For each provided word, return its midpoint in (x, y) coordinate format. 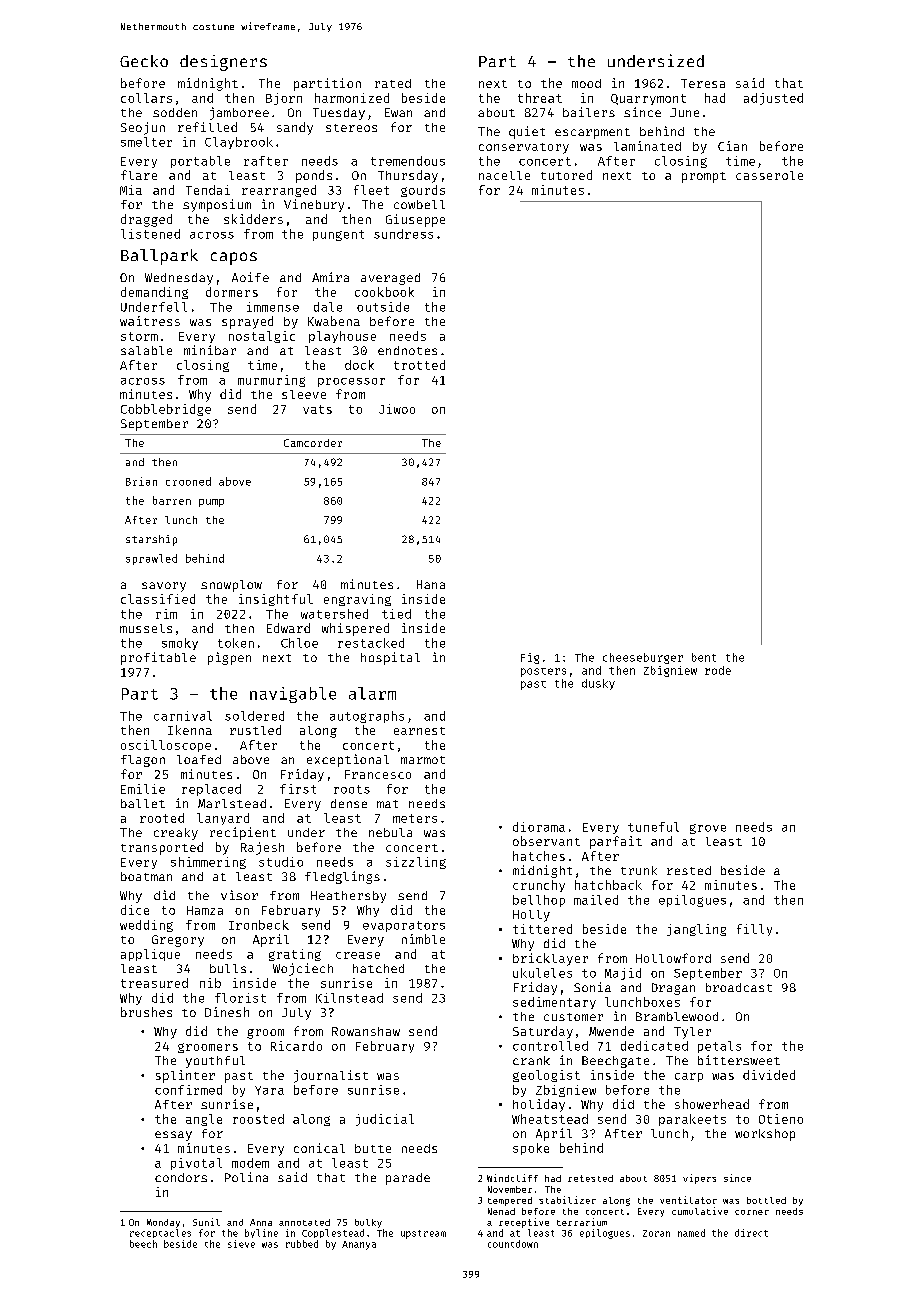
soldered (254, 716)
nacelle (504, 175)
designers (223, 63)
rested (689, 870)
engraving (357, 600)
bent (704, 657)
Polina (246, 1177)
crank (531, 1060)
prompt (704, 177)
